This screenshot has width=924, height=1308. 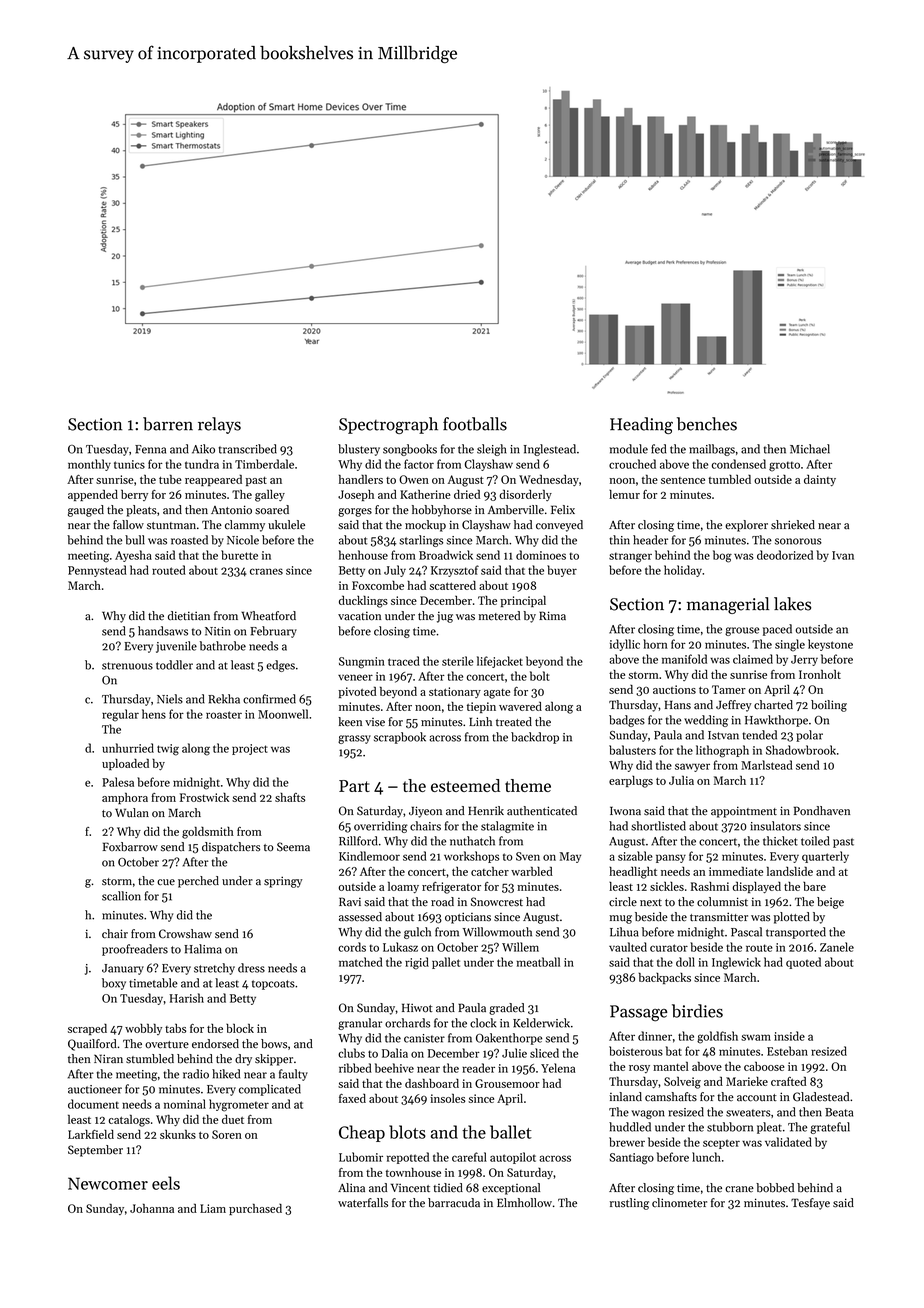 What do you see at coordinates (497, 932) in the screenshot?
I see `Willowmouth` at bounding box center [497, 932].
